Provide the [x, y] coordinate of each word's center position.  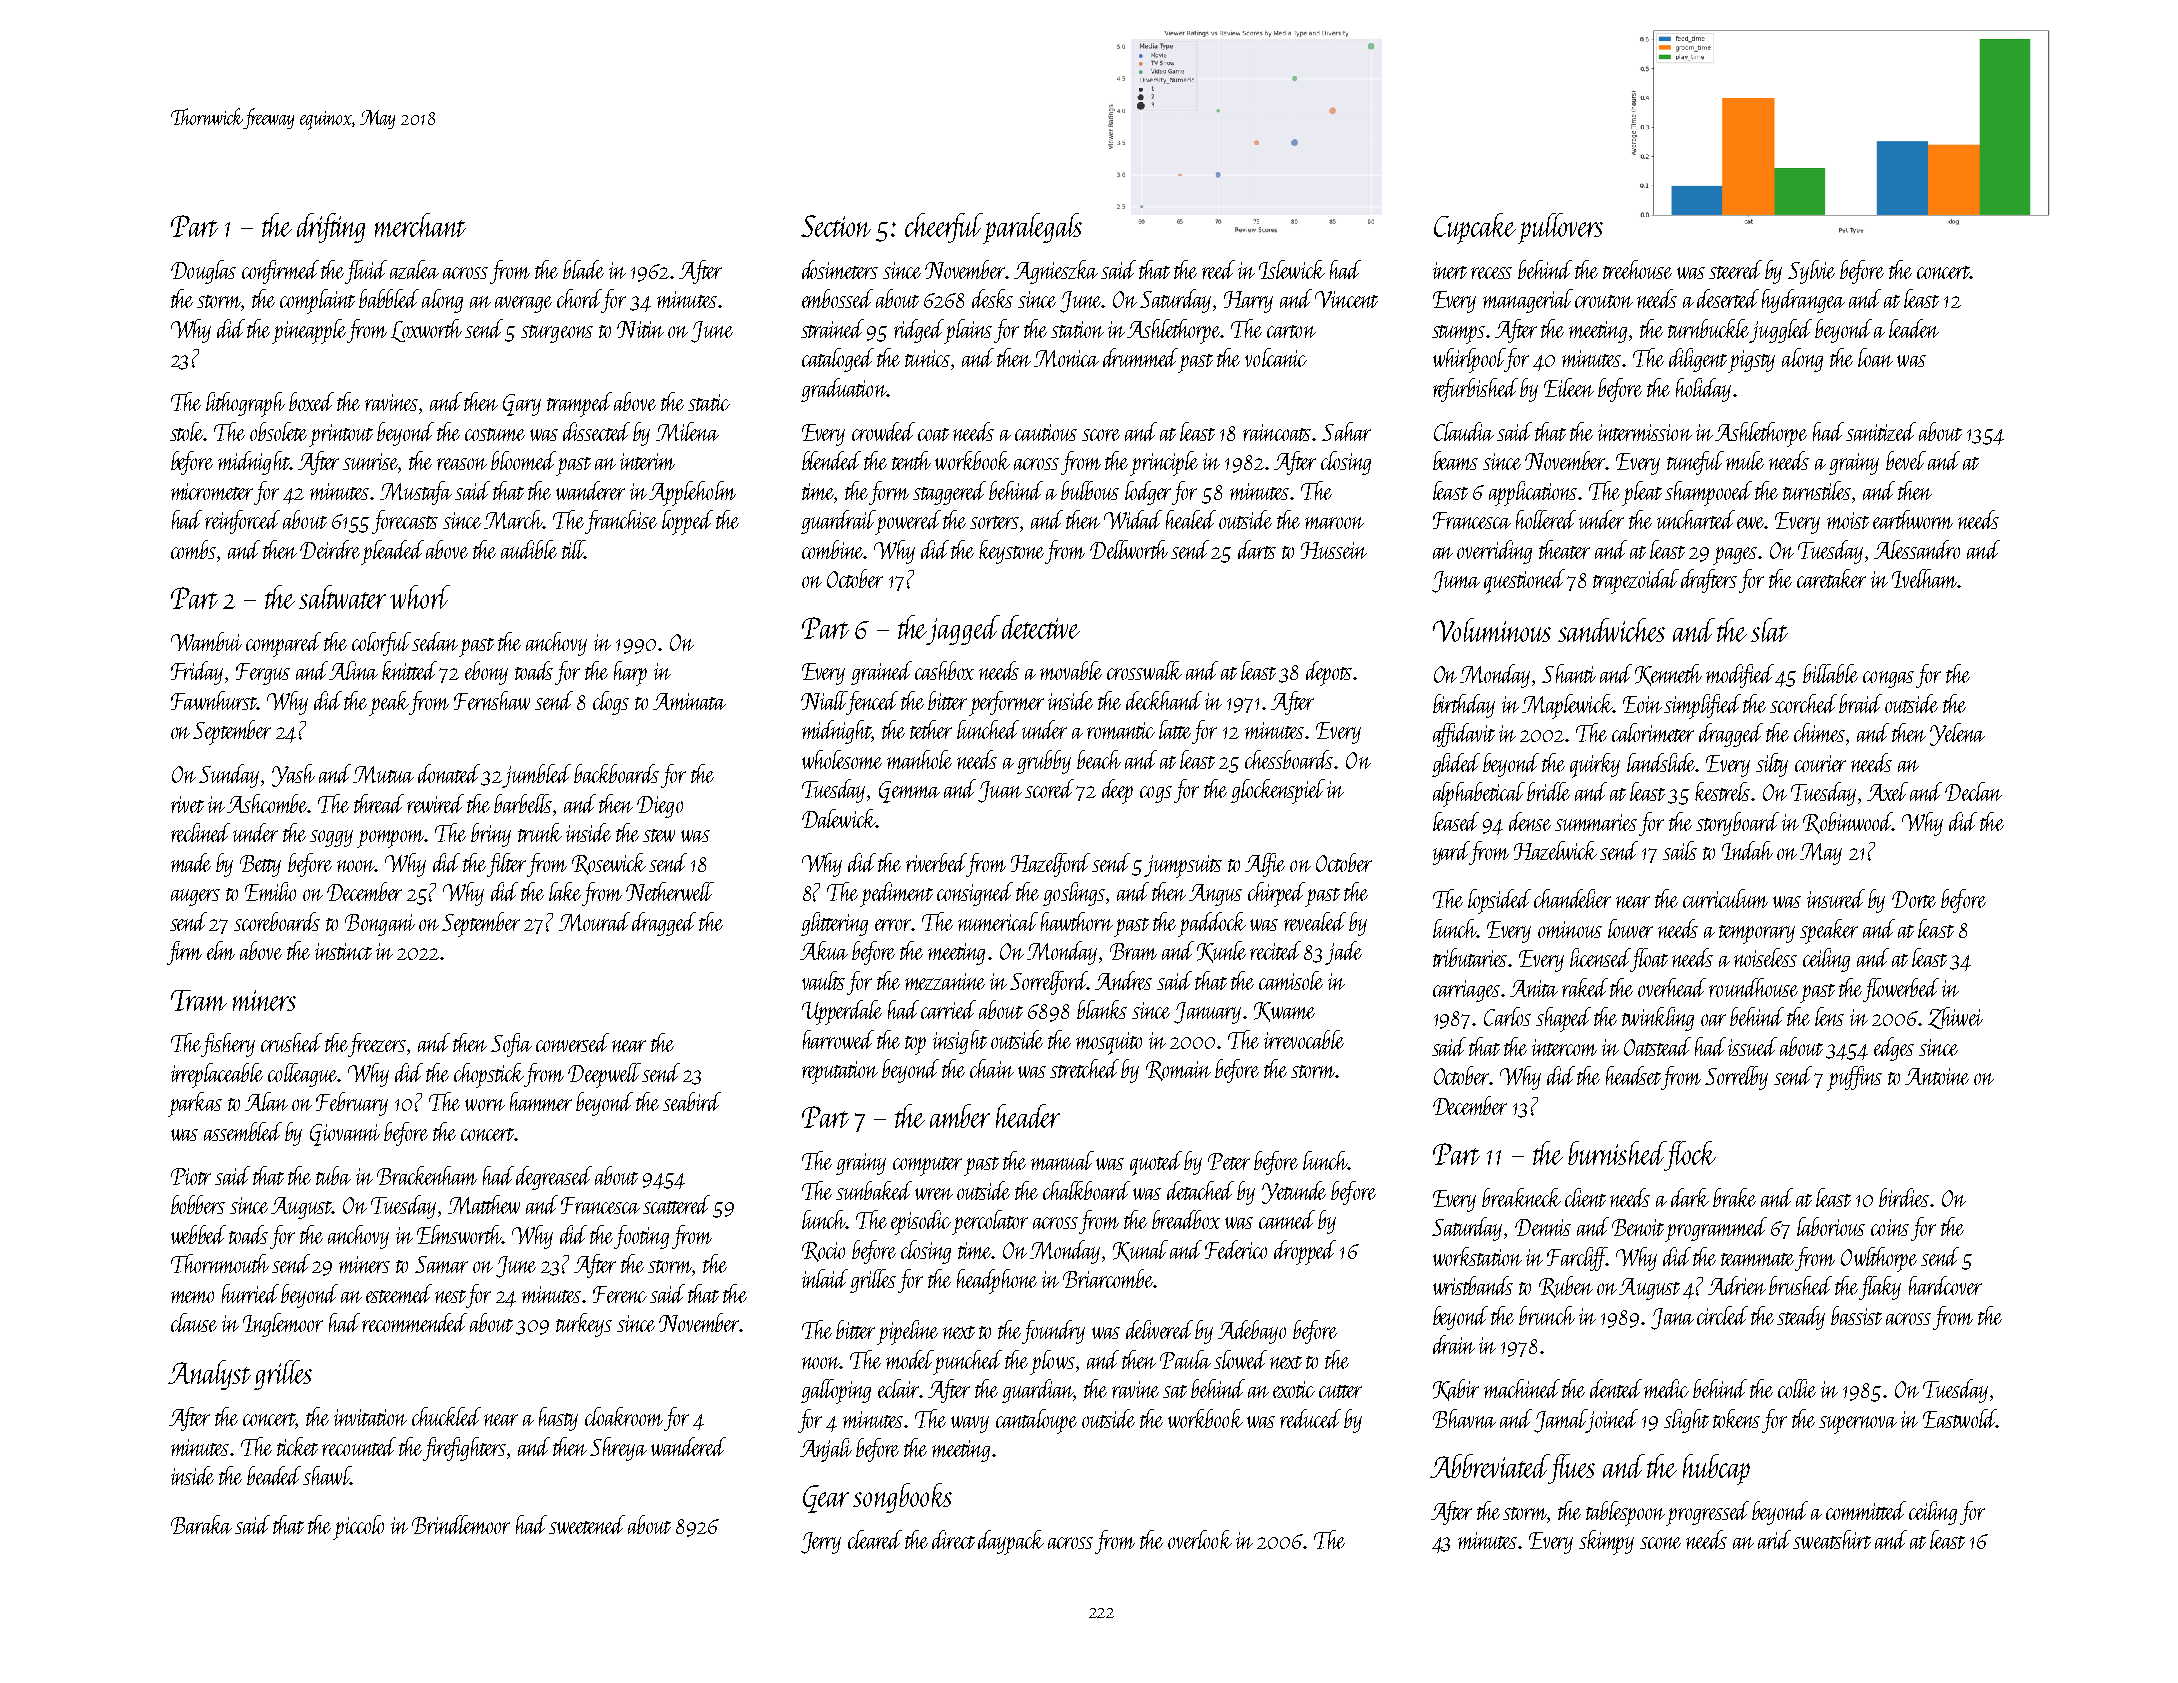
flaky [1880, 1288]
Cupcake [1475, 228]
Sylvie [1811, 272]
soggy [331, 838]
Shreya [618, 1449]
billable [1830, 673]
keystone [1012, 552]
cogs [1156, 794]
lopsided [1499, 901]
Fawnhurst [214, 700]
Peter [1229, 1161]
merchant [420, 225]
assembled [243, 1131]
